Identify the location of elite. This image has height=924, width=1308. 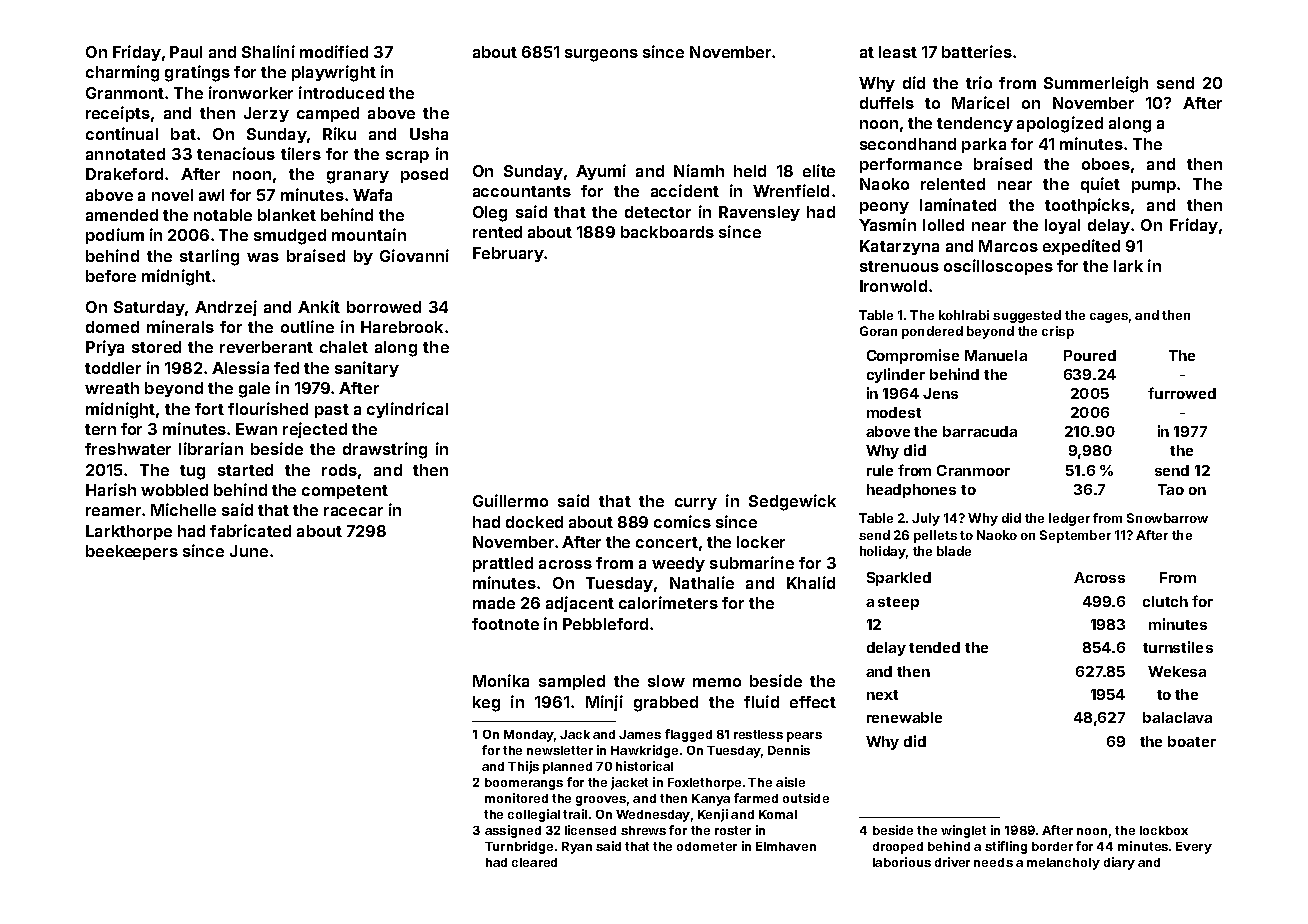
(819, 170).
